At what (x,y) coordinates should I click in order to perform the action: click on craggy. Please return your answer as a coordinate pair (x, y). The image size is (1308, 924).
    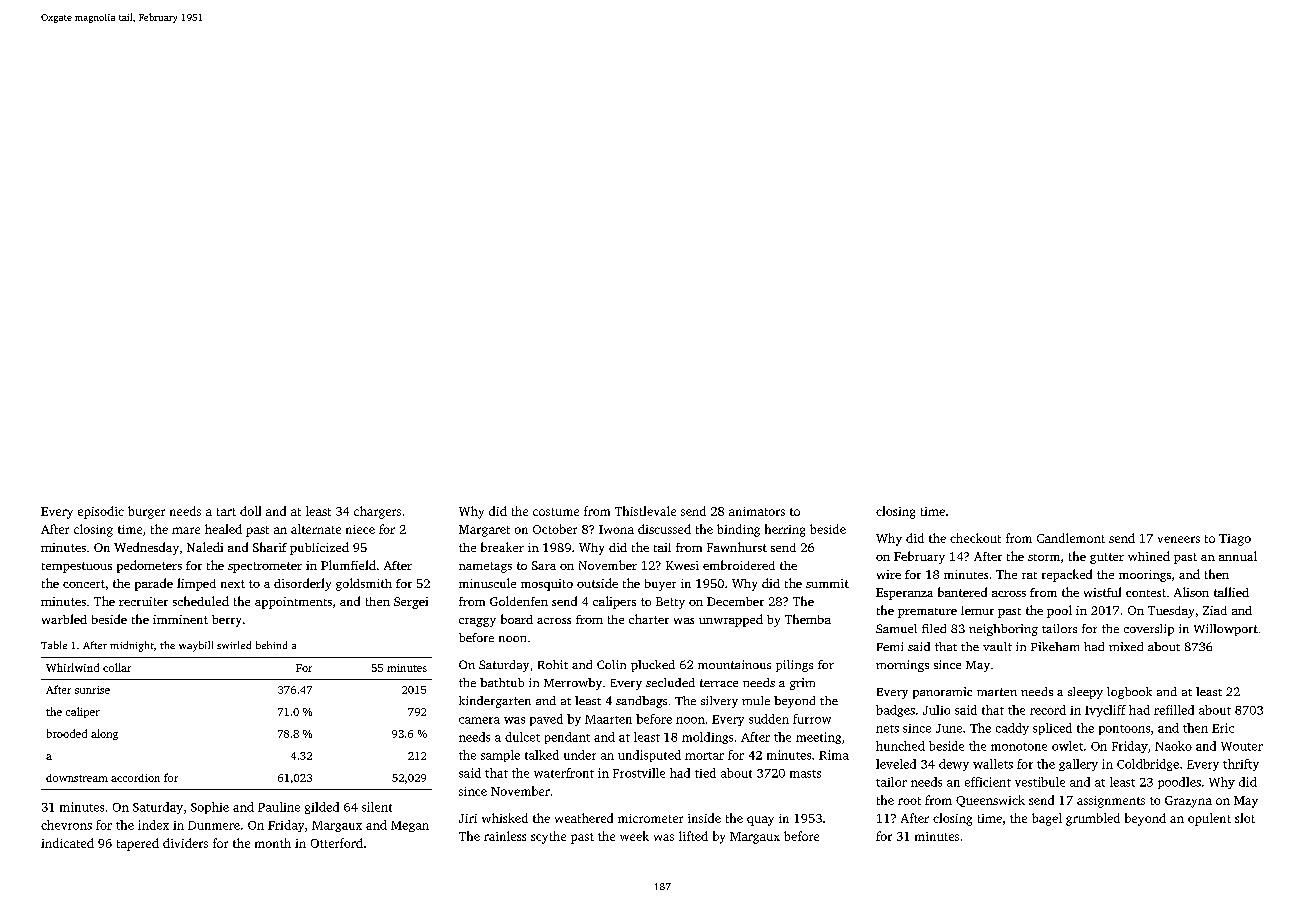
    Looking at the image, I should click on (477, 622).
